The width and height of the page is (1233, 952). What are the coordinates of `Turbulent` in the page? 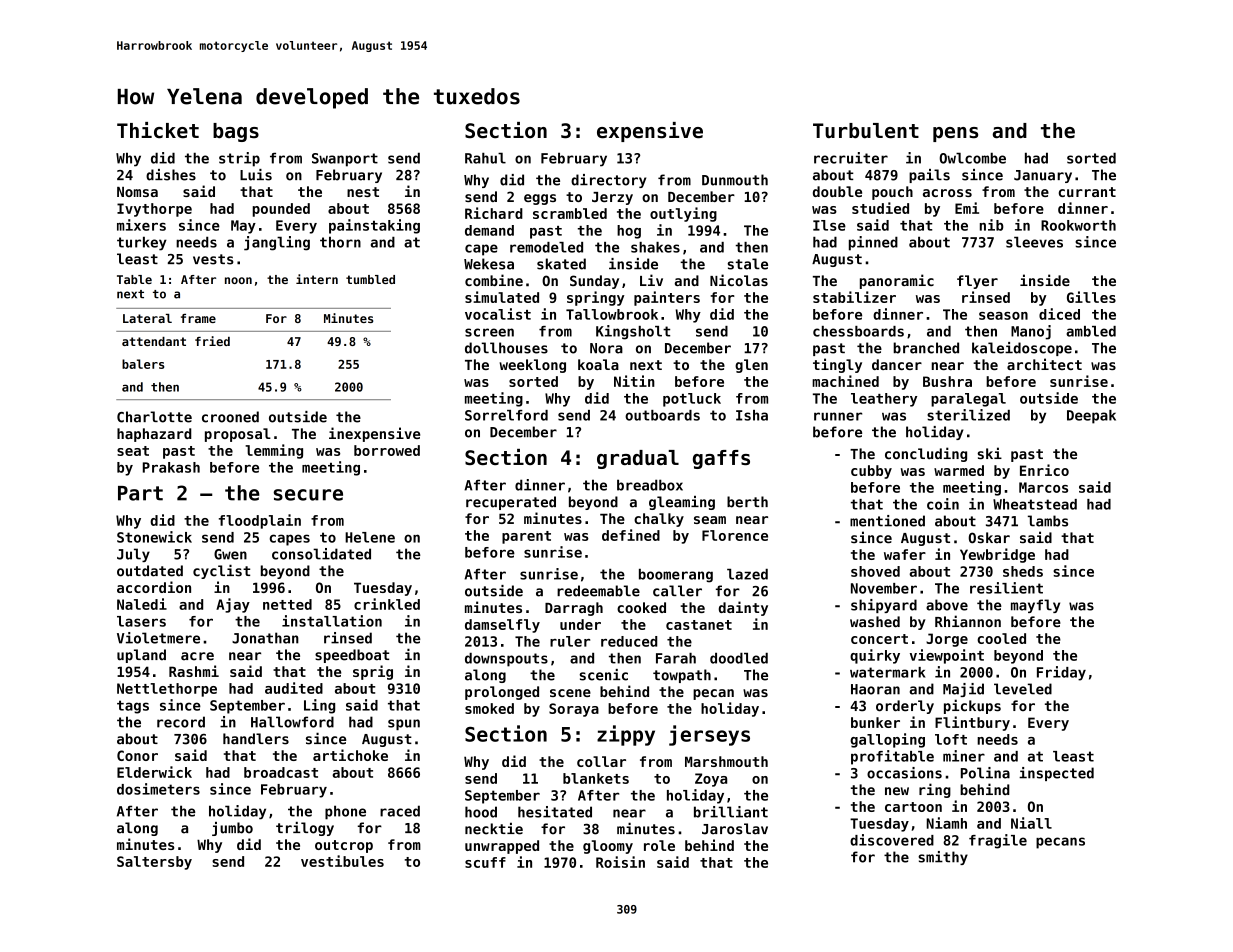 It's located at (866, 131).
